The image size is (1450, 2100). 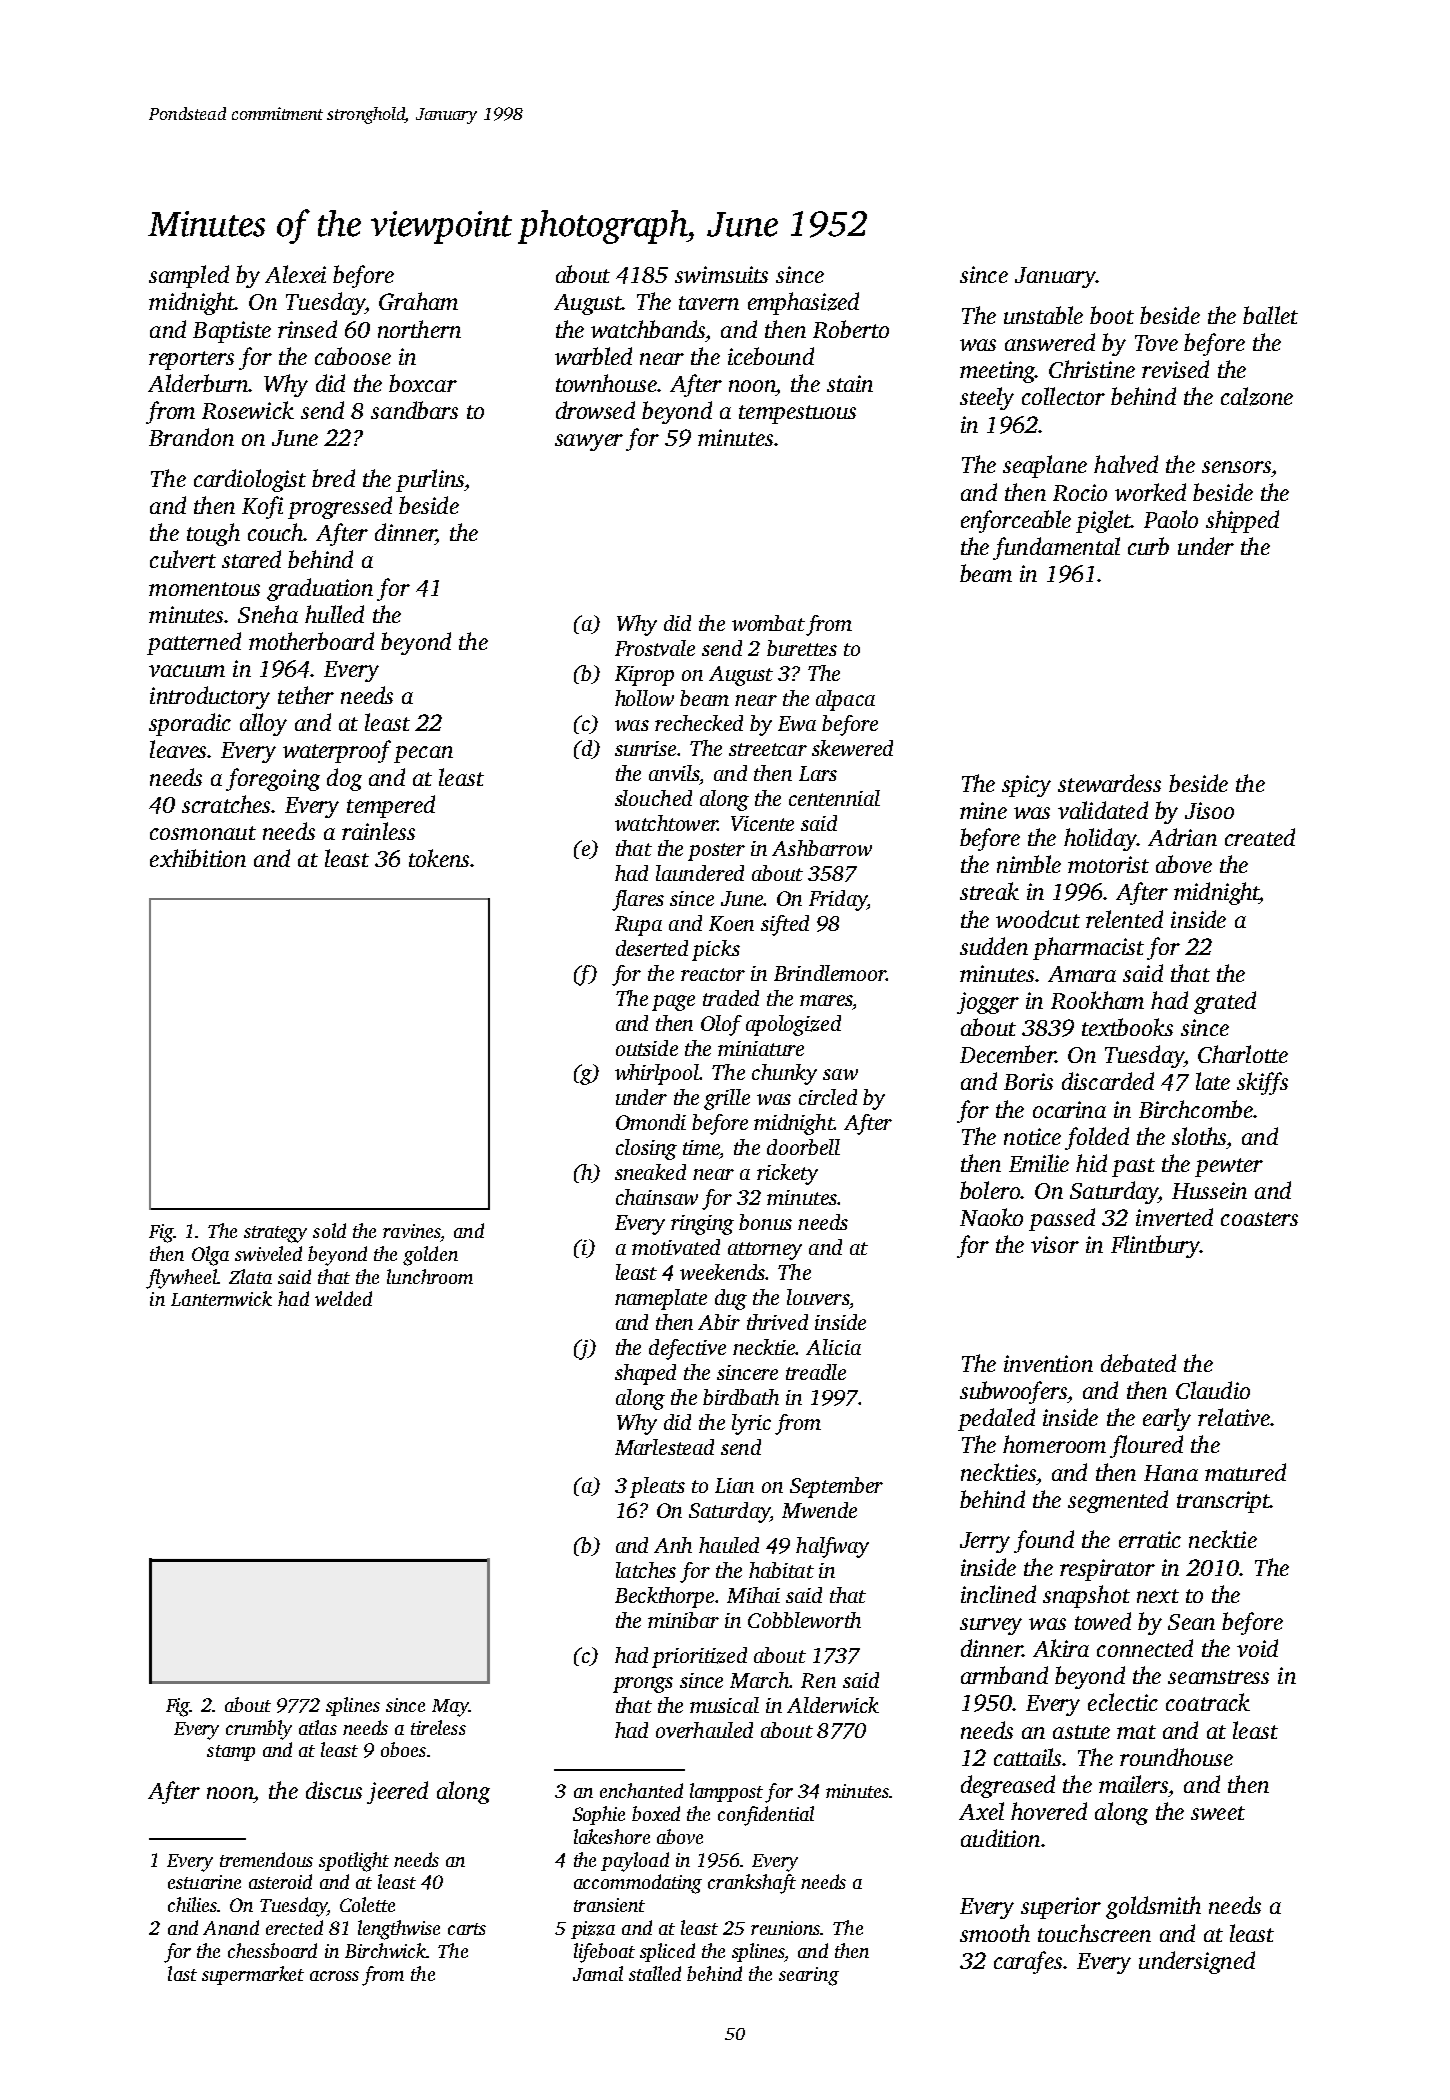 What do you see at coordinates (1153, 1907) in the screenshot?
I see `goldsmith` at bounding box center [1153, 1907].
